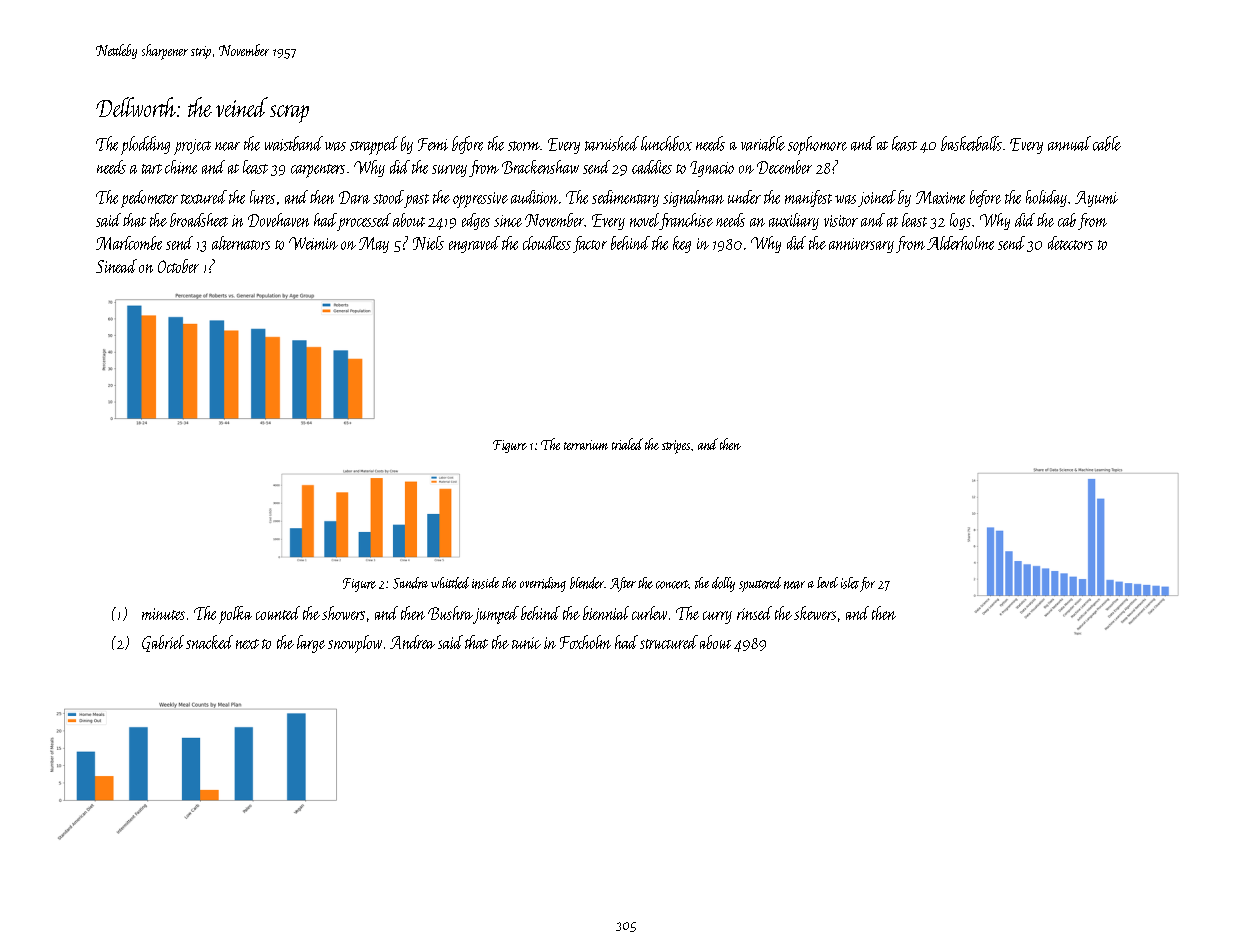 The width and height of the document is (1233, 952). What do you see at coordinates (850, 583) in the document?
I see `islet` at bounding box center [850, 583].
